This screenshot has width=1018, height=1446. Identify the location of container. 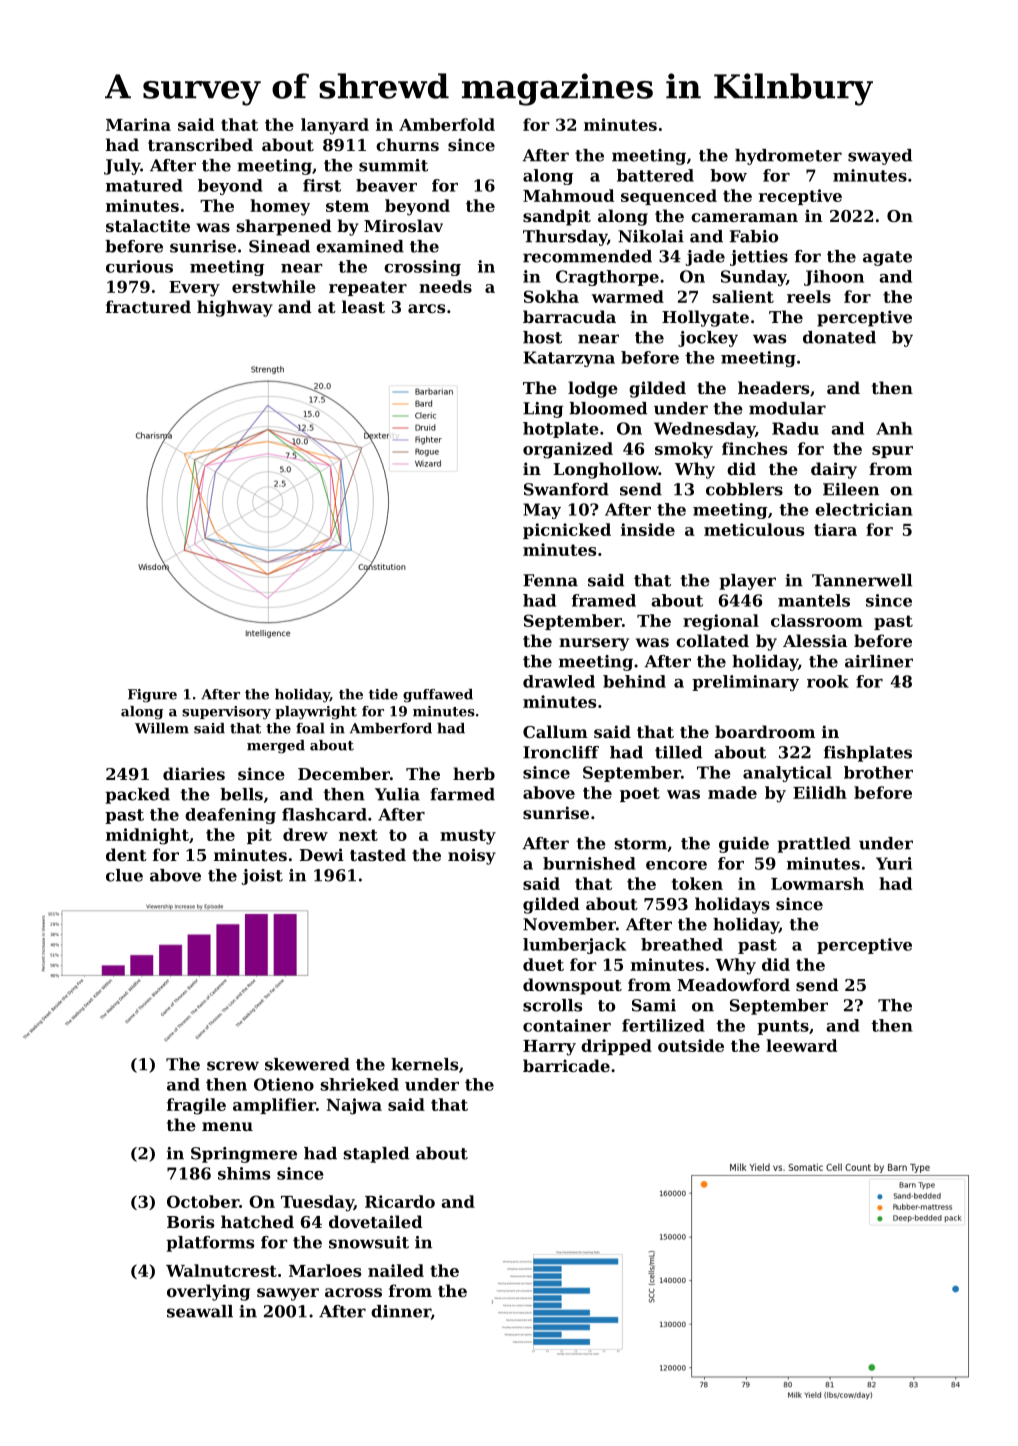
(567, 1025).
